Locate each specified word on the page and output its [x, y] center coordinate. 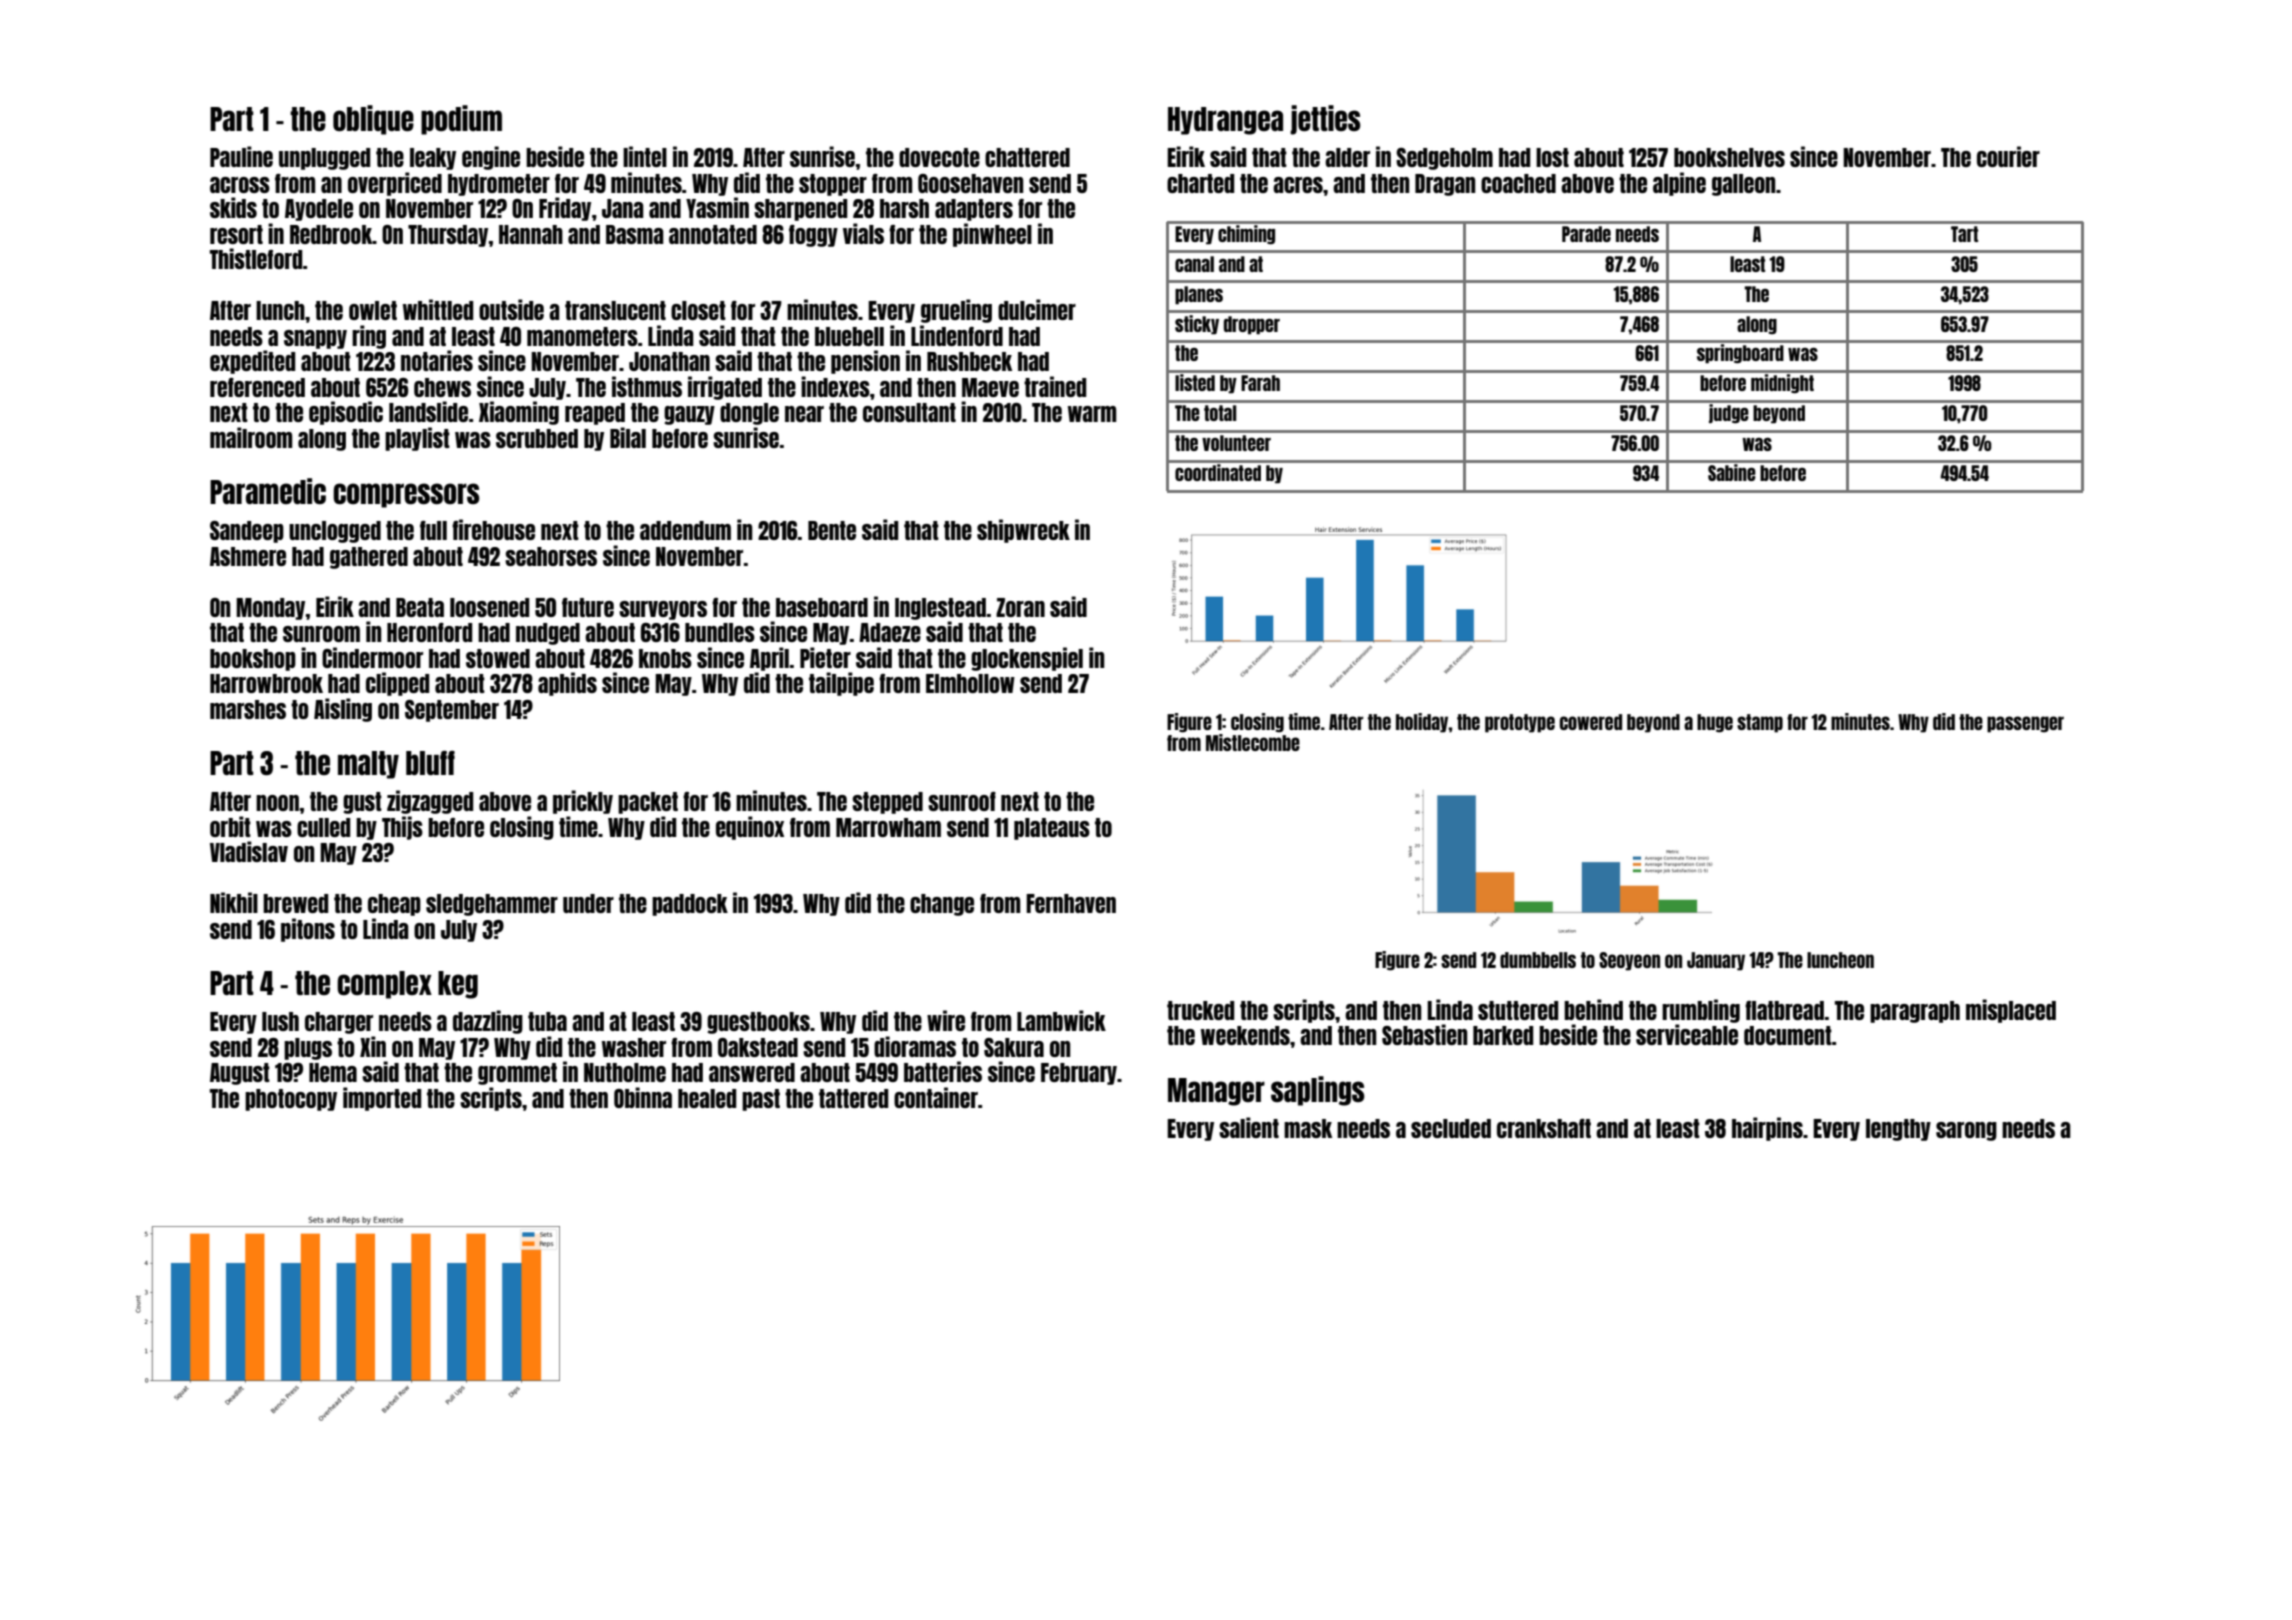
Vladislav [249, 851]
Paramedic [268, 491]
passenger [2025, 724]
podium [461, 120]
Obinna [643, 1097]
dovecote [939, 157]
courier [2008, 156]
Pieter [825, 657]
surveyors [663, 610]
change [942, 905]
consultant [909, 412]
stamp [1760, 723]
